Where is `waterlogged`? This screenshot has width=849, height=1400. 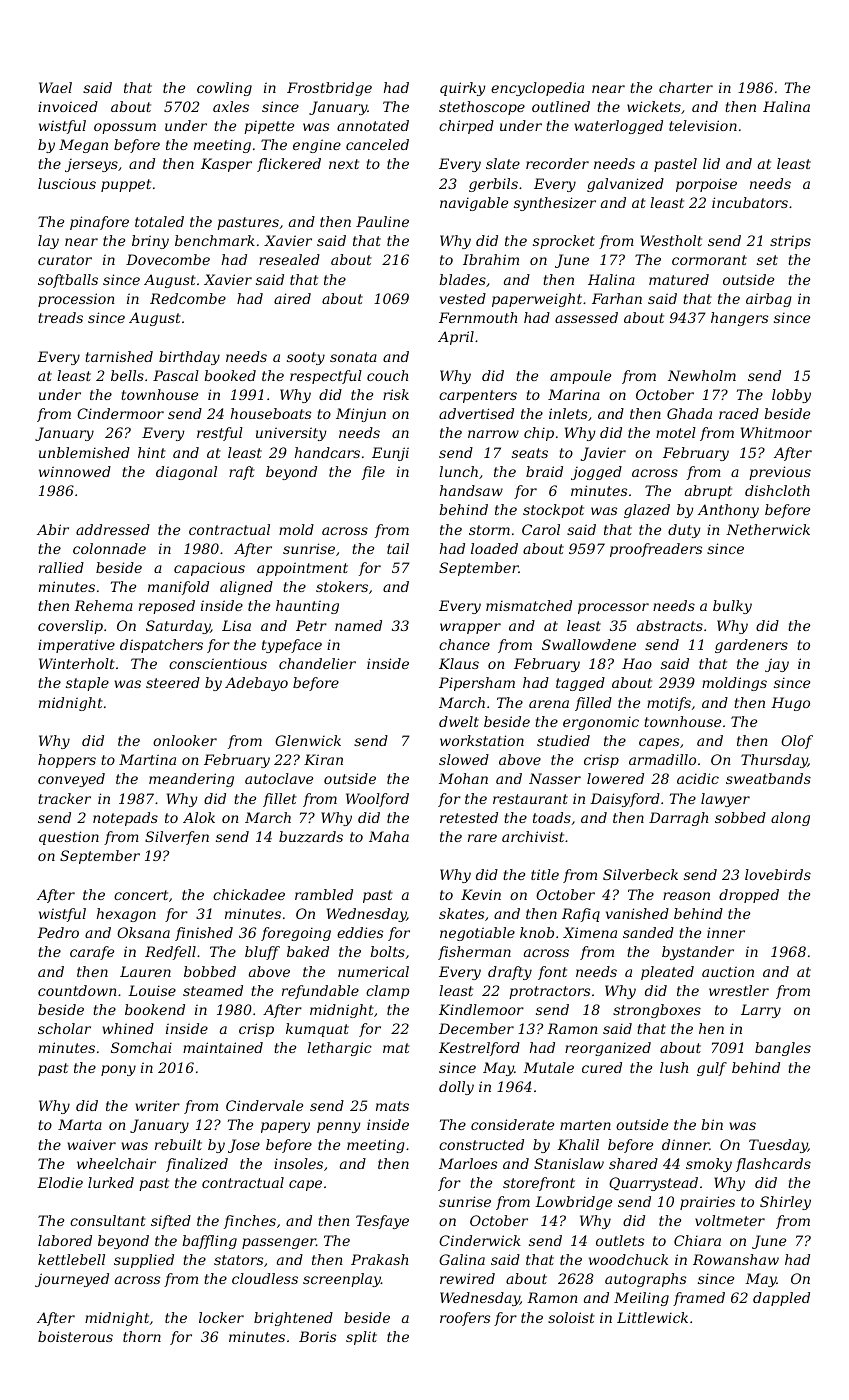 waterlogged is located at coordinates (619, 127).
